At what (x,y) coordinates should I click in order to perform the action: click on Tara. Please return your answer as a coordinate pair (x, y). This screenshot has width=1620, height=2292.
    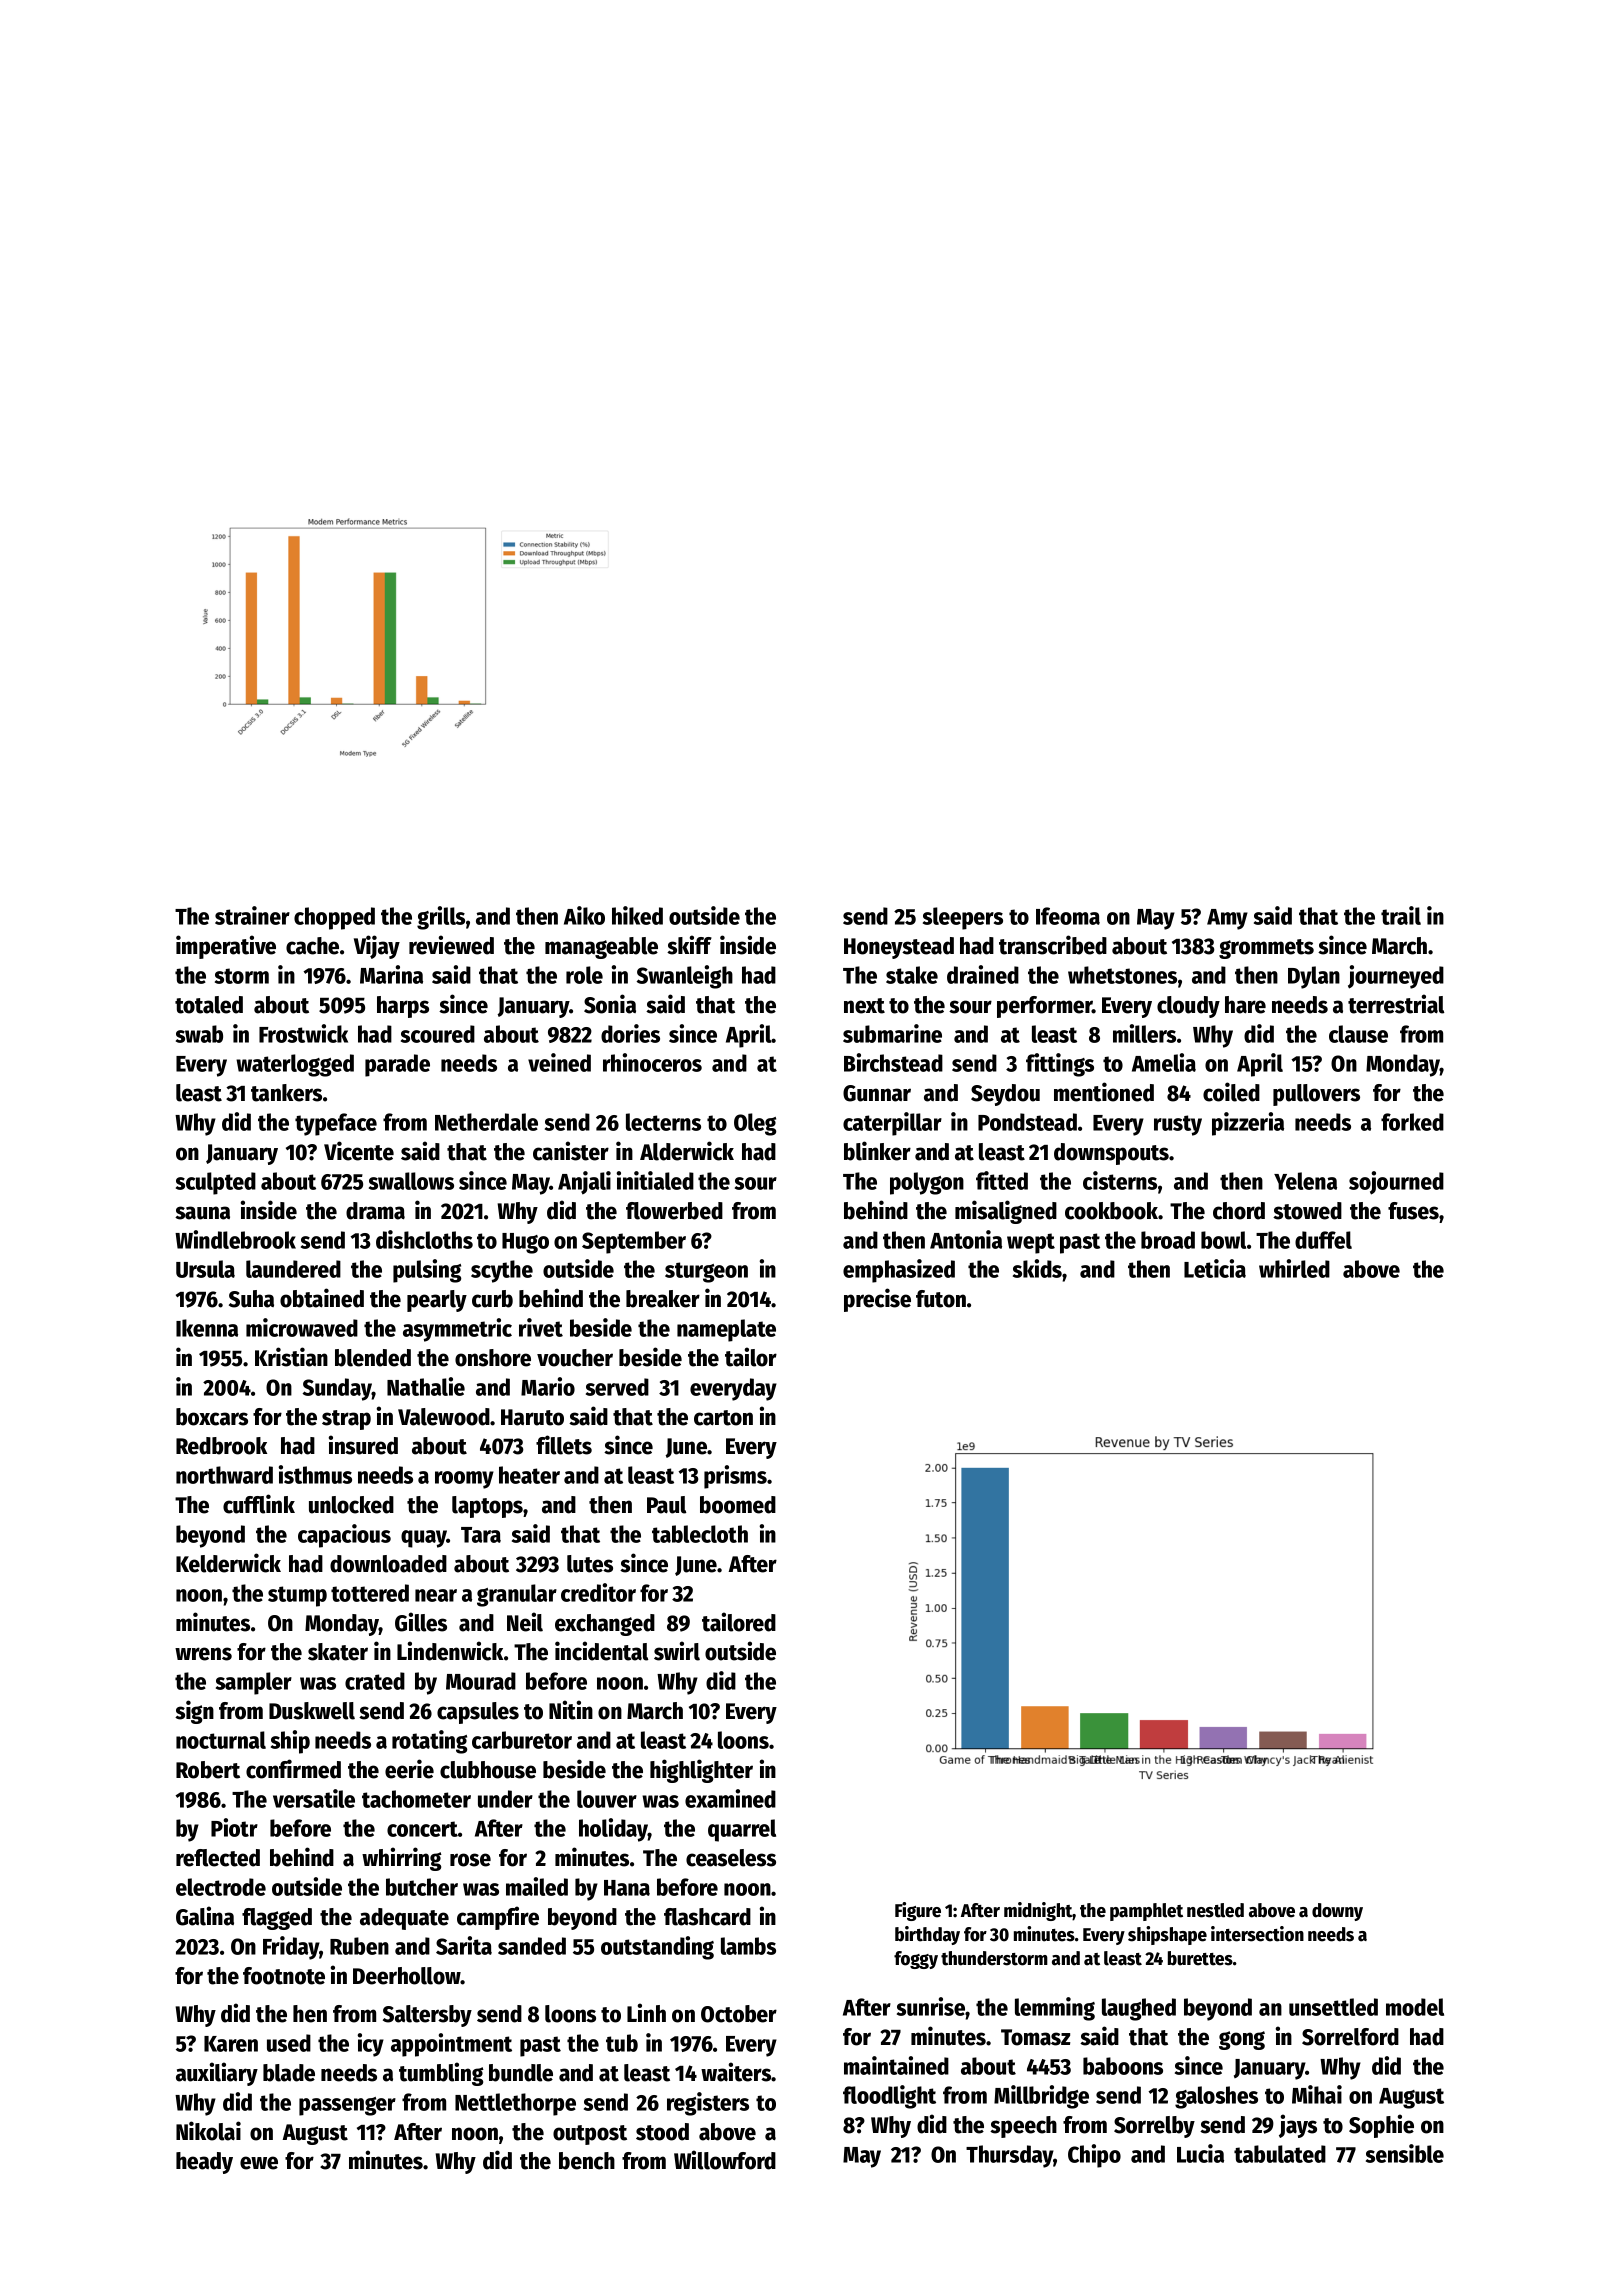
    Looking at the image, I should click on (481, 1535).
